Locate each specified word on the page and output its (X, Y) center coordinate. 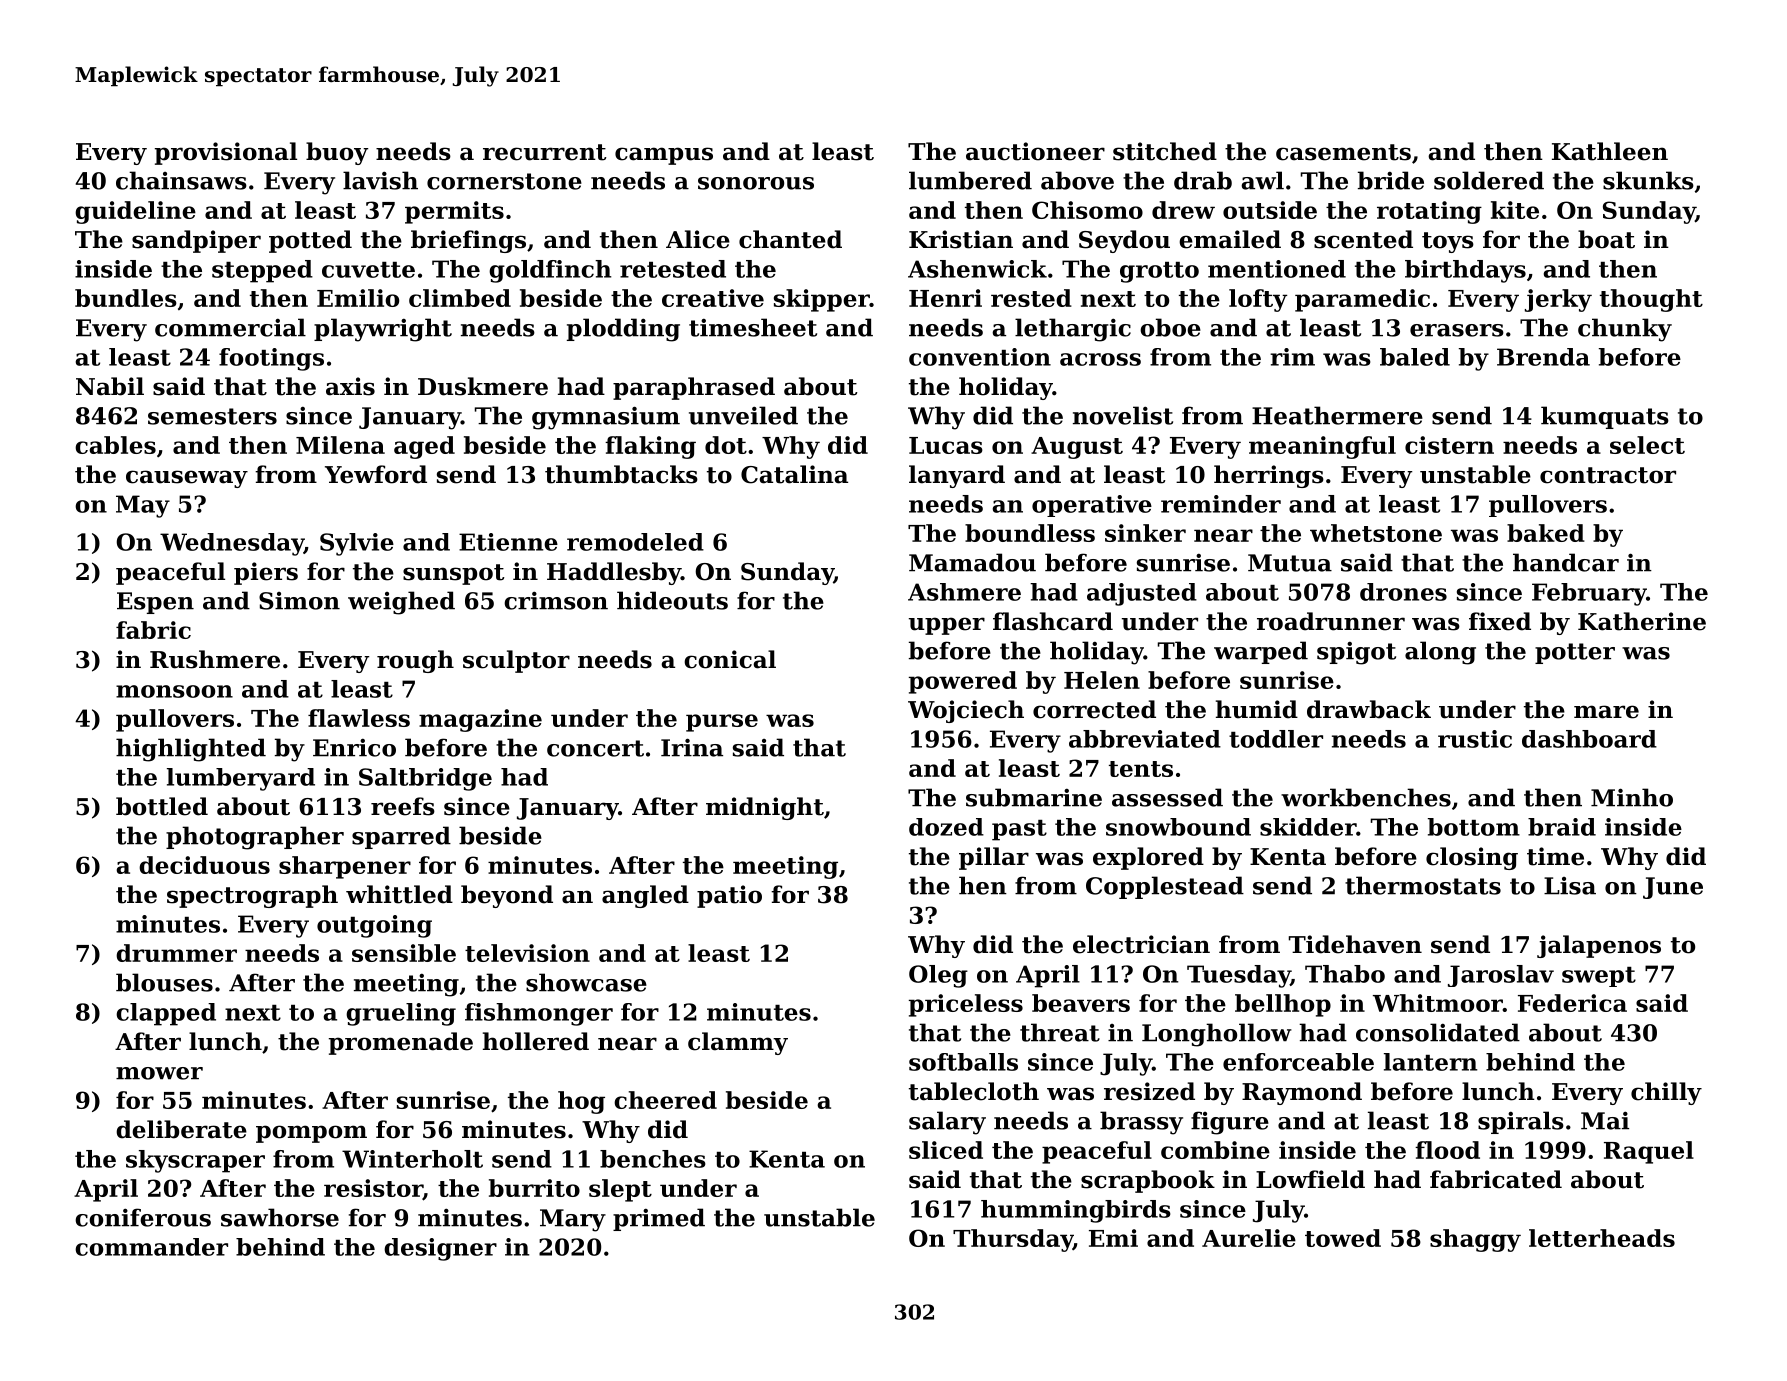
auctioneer (1035, 151)
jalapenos (1599, 946)
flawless (359, 718)
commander (151, 1247)
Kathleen (1610, 151)
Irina (692, 747)
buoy (337, 153)
